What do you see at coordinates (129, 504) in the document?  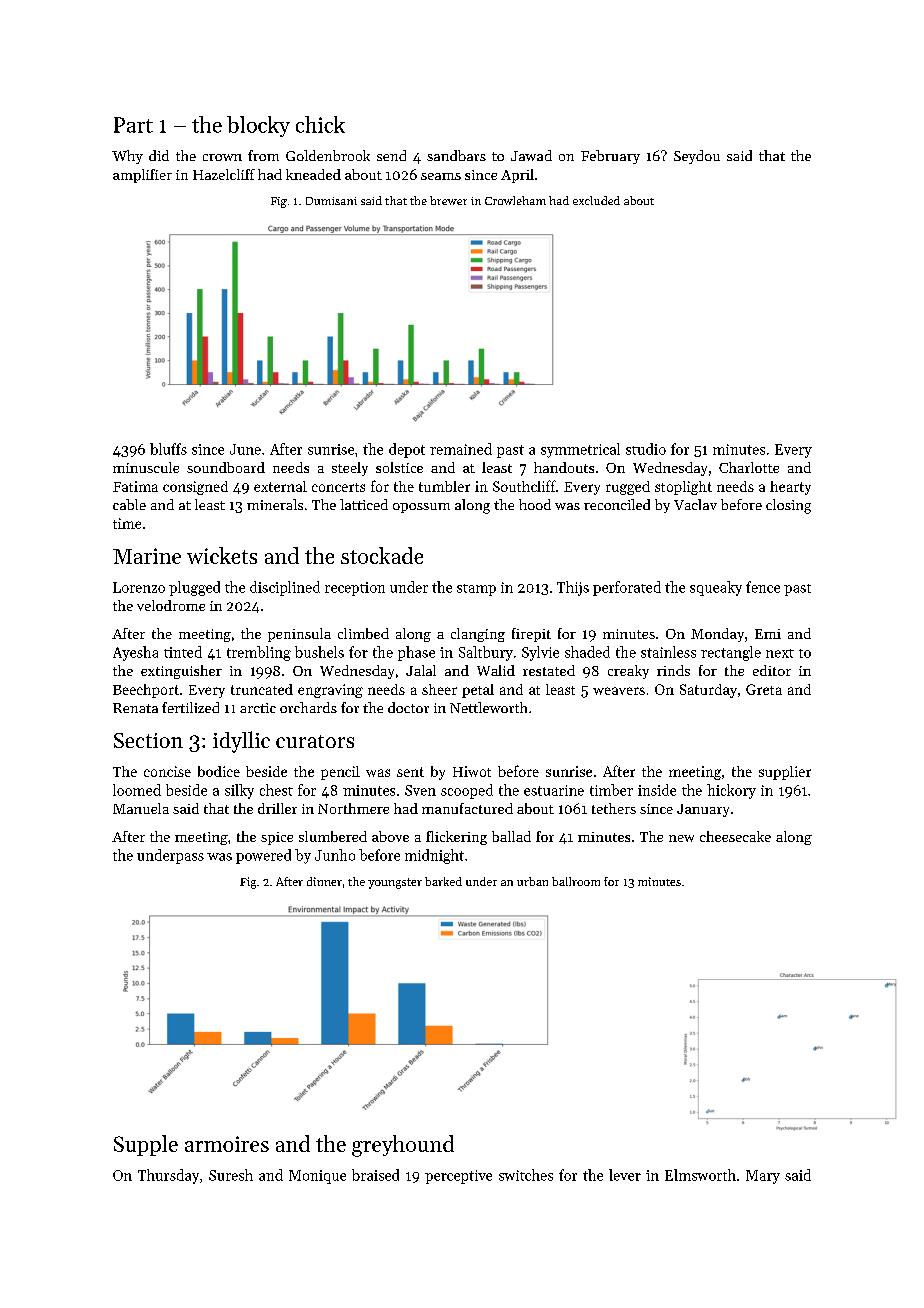 I see `cable` at bounding box center [129, 504].
